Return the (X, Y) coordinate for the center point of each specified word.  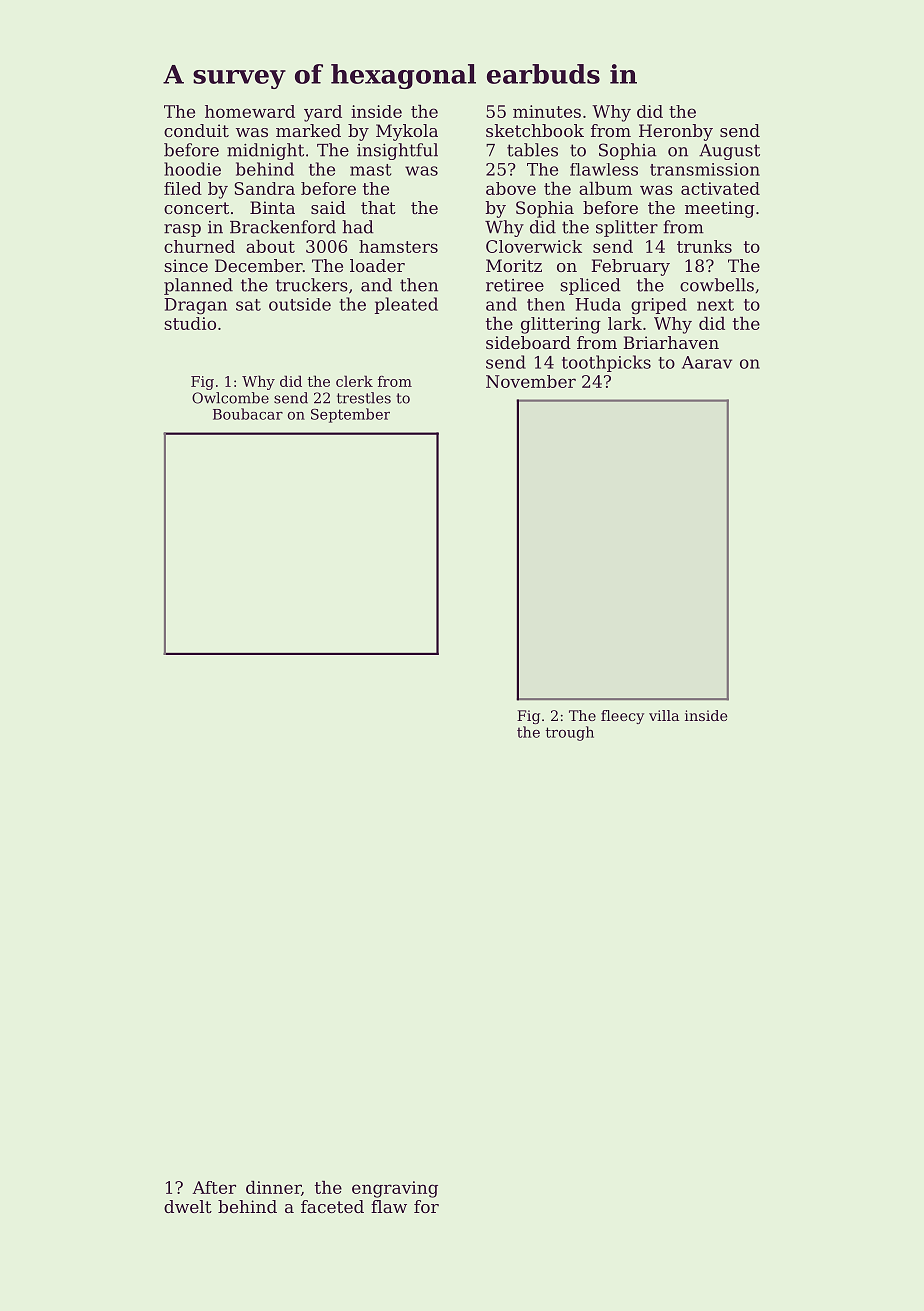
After (214, 1187)
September (350, 415)
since (186, 265)
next (715, 305)
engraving (395, 1189)
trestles (364, 398)
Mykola (407, 132)
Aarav (707, 362)
